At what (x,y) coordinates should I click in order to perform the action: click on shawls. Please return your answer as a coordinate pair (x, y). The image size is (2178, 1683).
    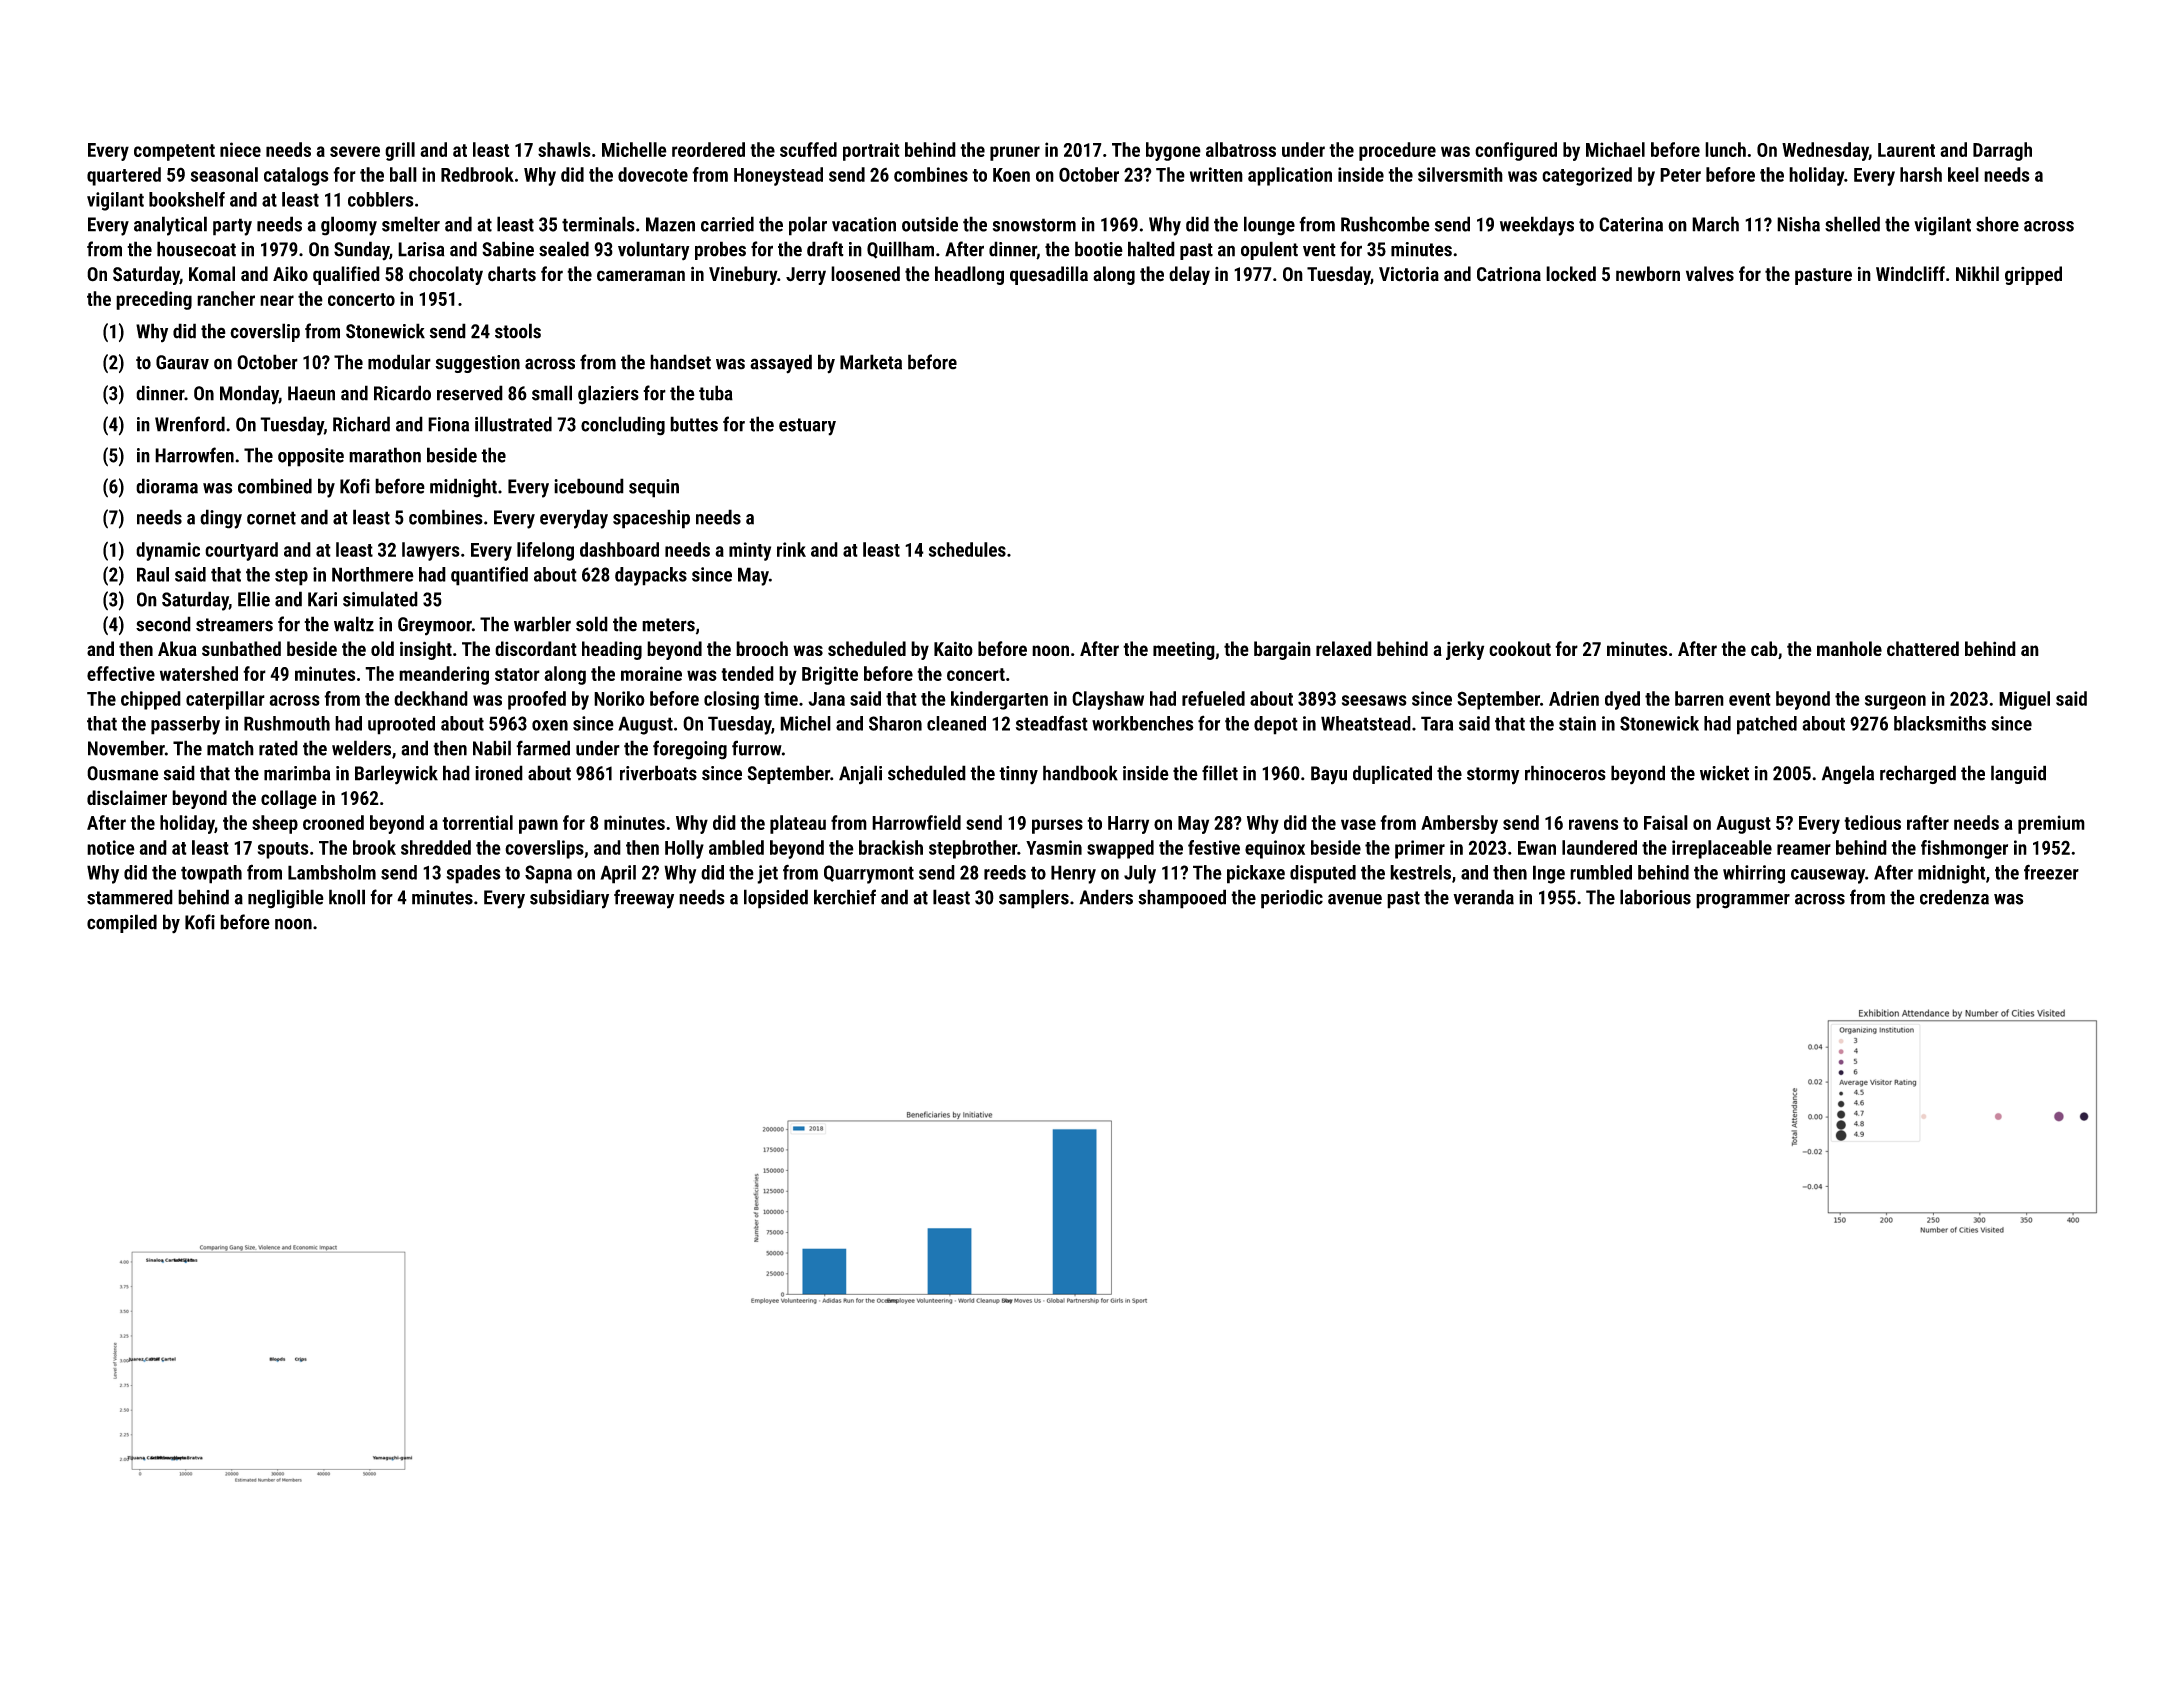
    Looking at the image, I should click on (564, 149).
